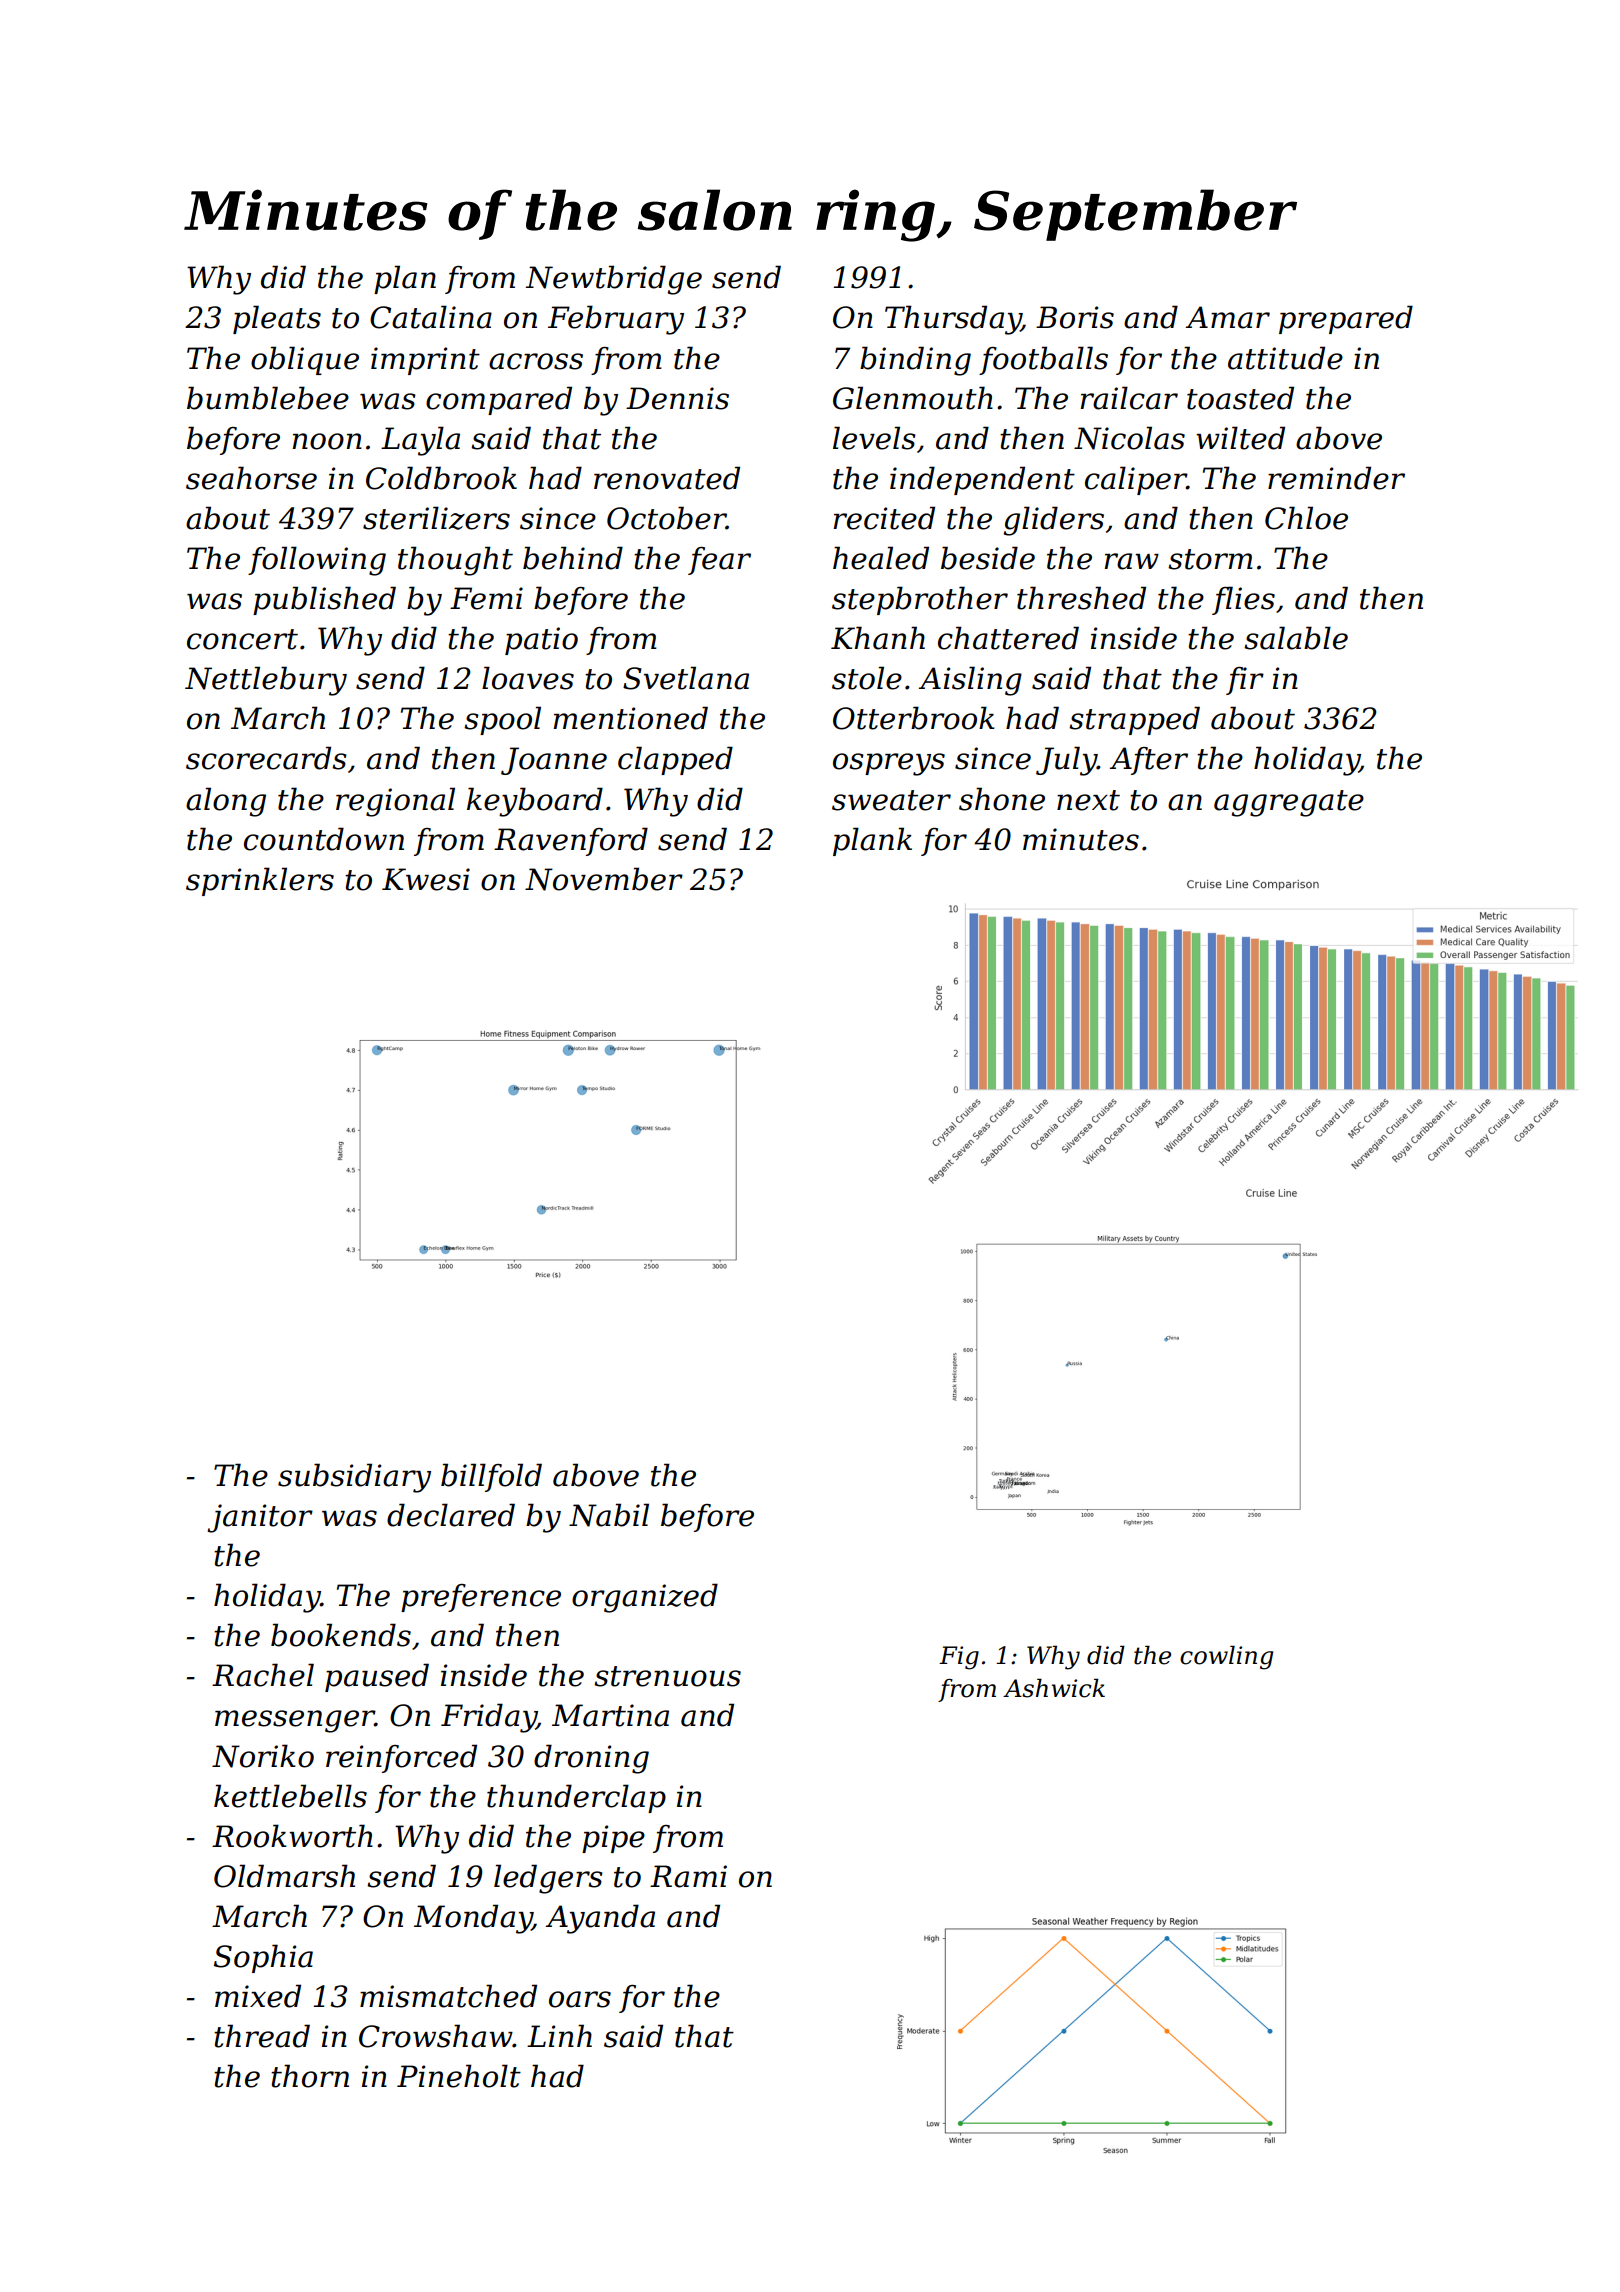 Image resolution: width=1620 pixels, height=2292 pixels. What do you see at coordinates (426, 879) in the image?
I see `Kwesi` at bounding box center [426, 879].
